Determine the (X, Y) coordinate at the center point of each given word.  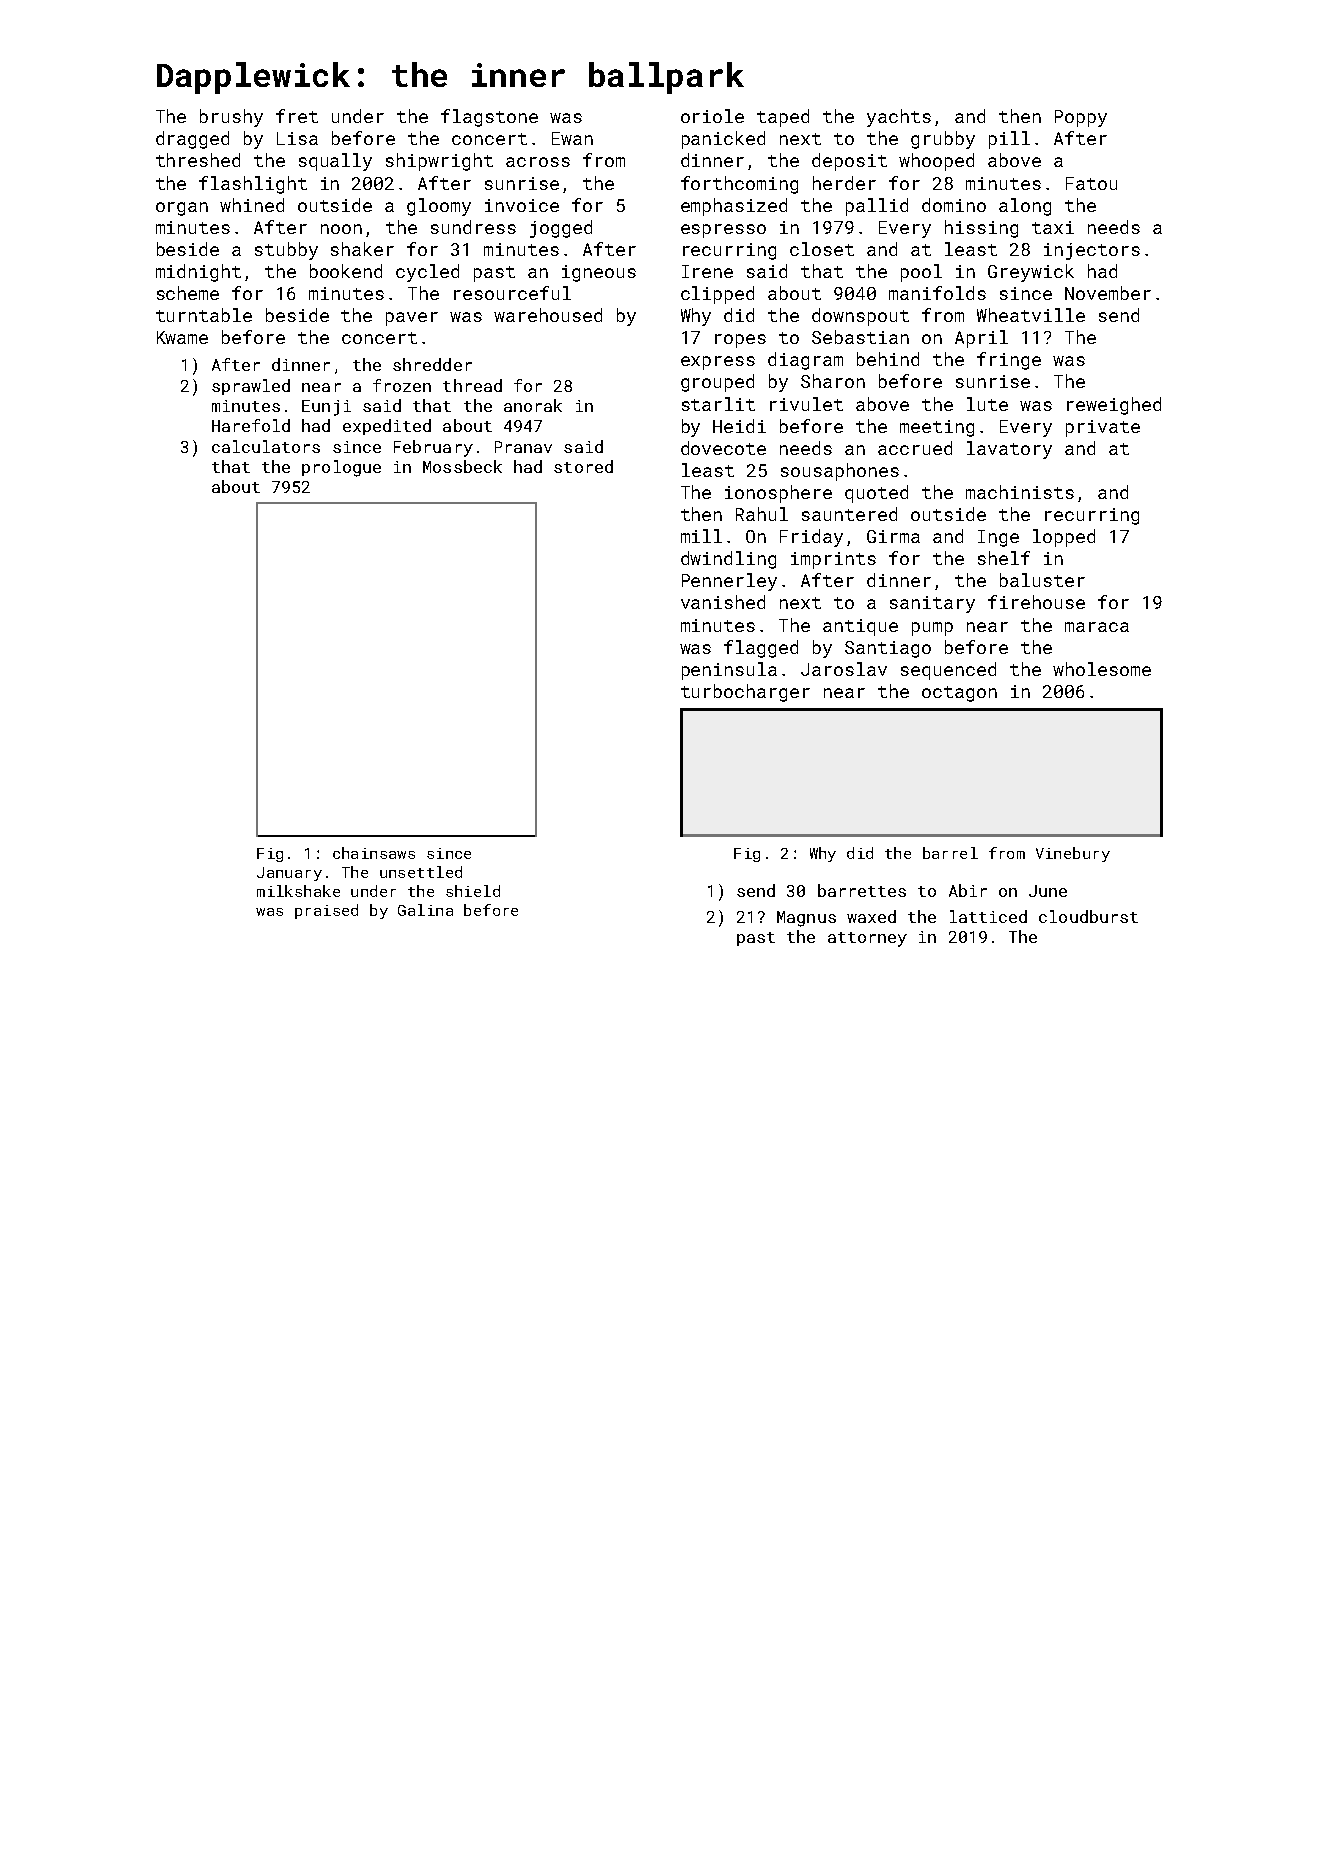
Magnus (806, 919)
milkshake (298, 891)
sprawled (251, 387)
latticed (988, 916)
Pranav (523, 447)
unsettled (421, 872)
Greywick (1031, 273)
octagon (959, 694)
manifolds (937, 293)
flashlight (253, 185)
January (289, 874)
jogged (561, 229)
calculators (266, 446)
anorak (533, 405)
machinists (1020, 492)
